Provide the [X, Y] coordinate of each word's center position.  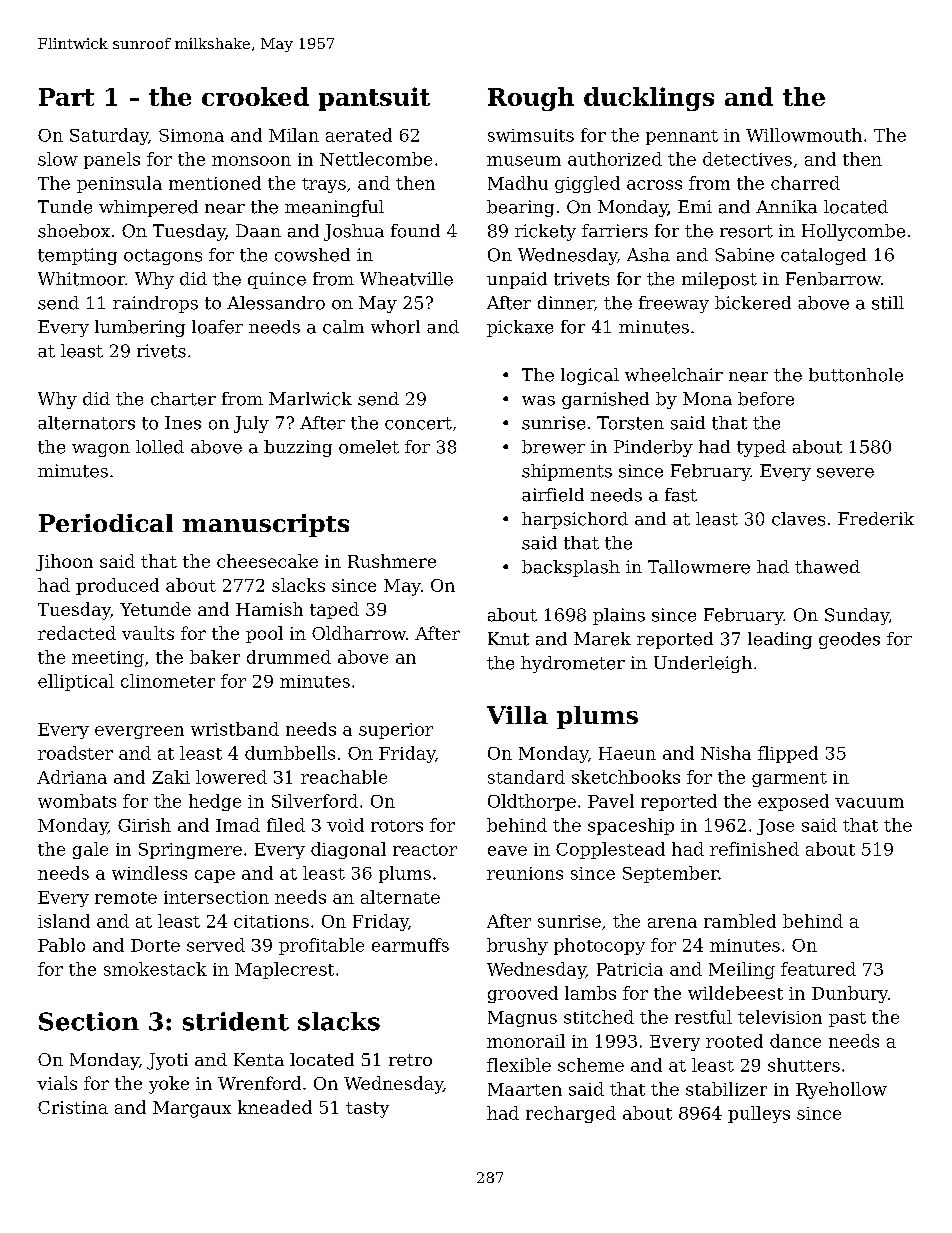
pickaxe [520, 328]
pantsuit [374, 99]
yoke [169, 1085]
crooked [255, 96]
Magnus [522, 1019]
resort [746, 231]
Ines [183, 423]
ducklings [649, 99]
